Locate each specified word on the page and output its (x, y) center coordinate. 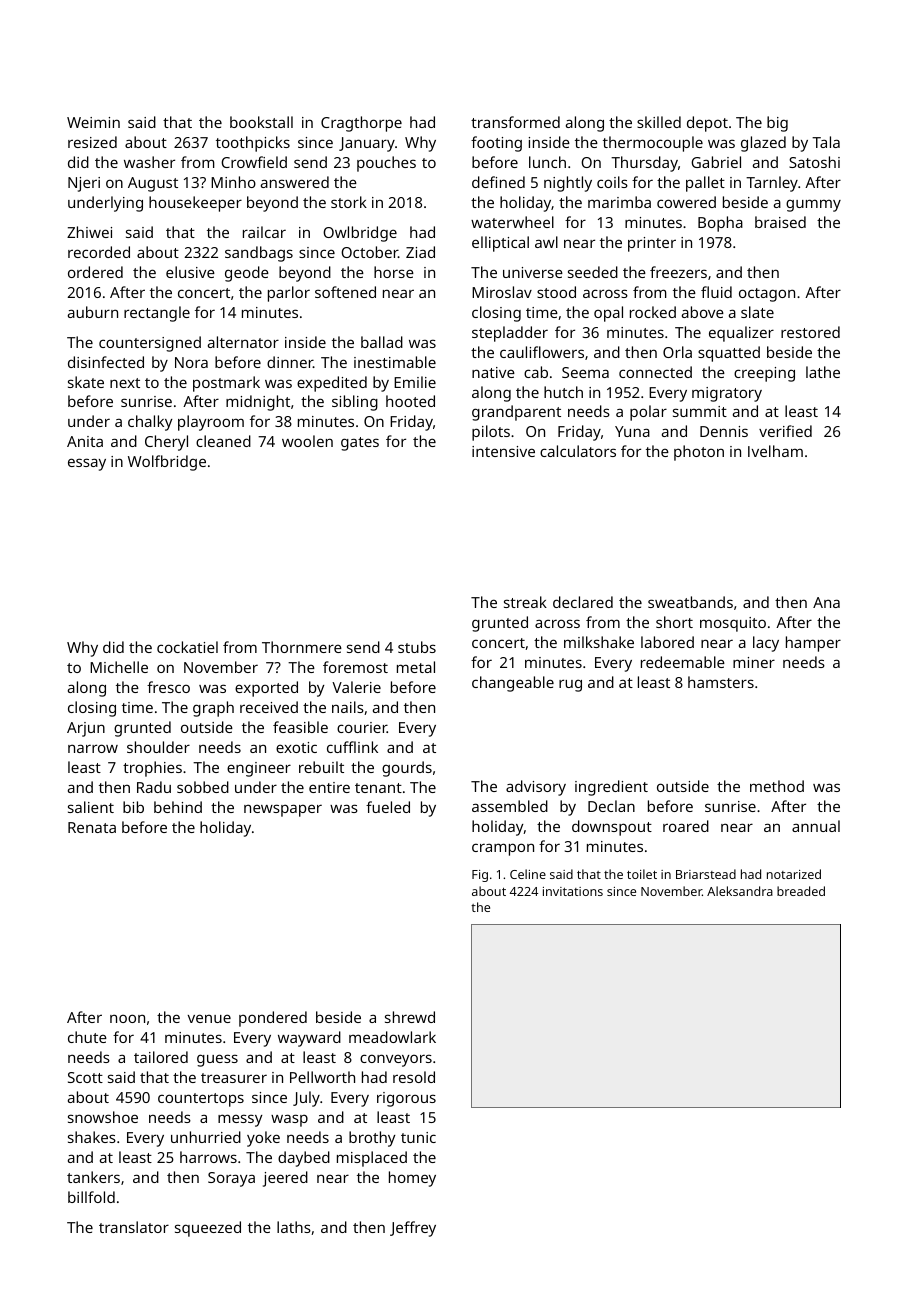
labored (667, 642)
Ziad (420, 252)
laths (294, 1227)
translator (134, 1227)
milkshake (599, 642)
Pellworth (322, 1077)
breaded (801, 891)
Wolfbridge (167, 463)
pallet (705, 184)
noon (127, 1018)
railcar (264, 232)
